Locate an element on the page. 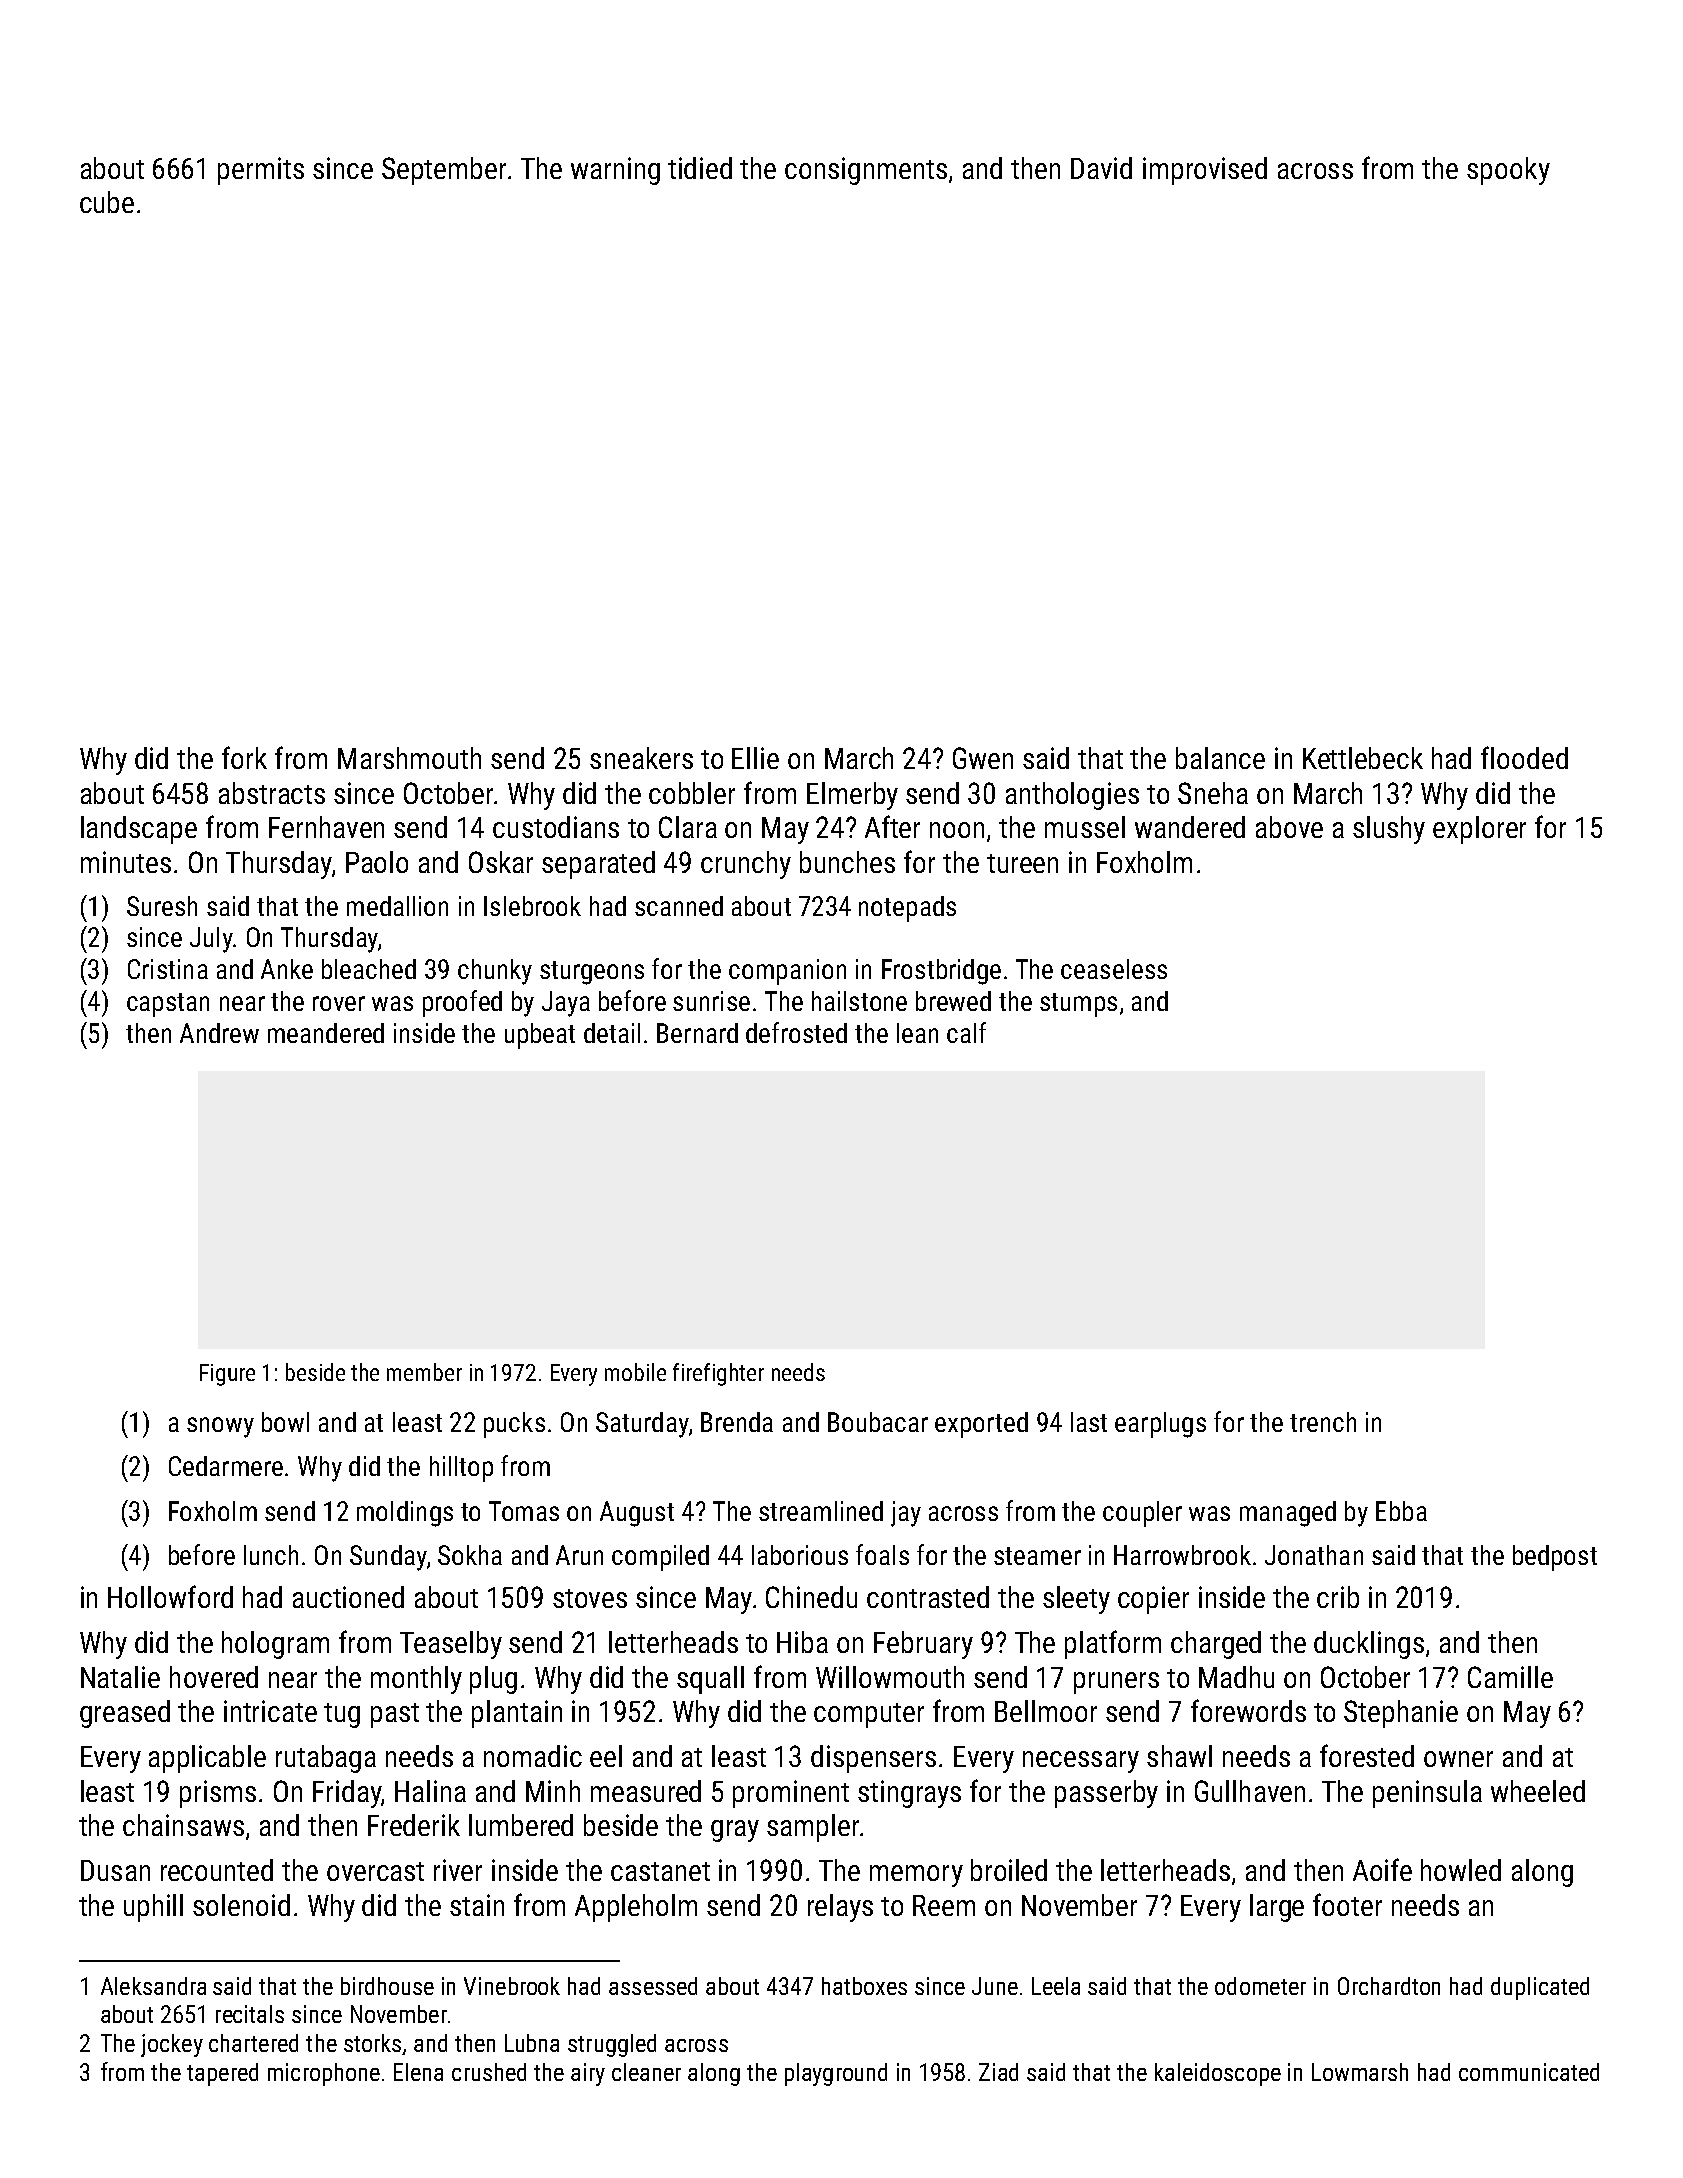 The height and width of the image is (2178, 1683). September is located at coordinates (444, 171).
